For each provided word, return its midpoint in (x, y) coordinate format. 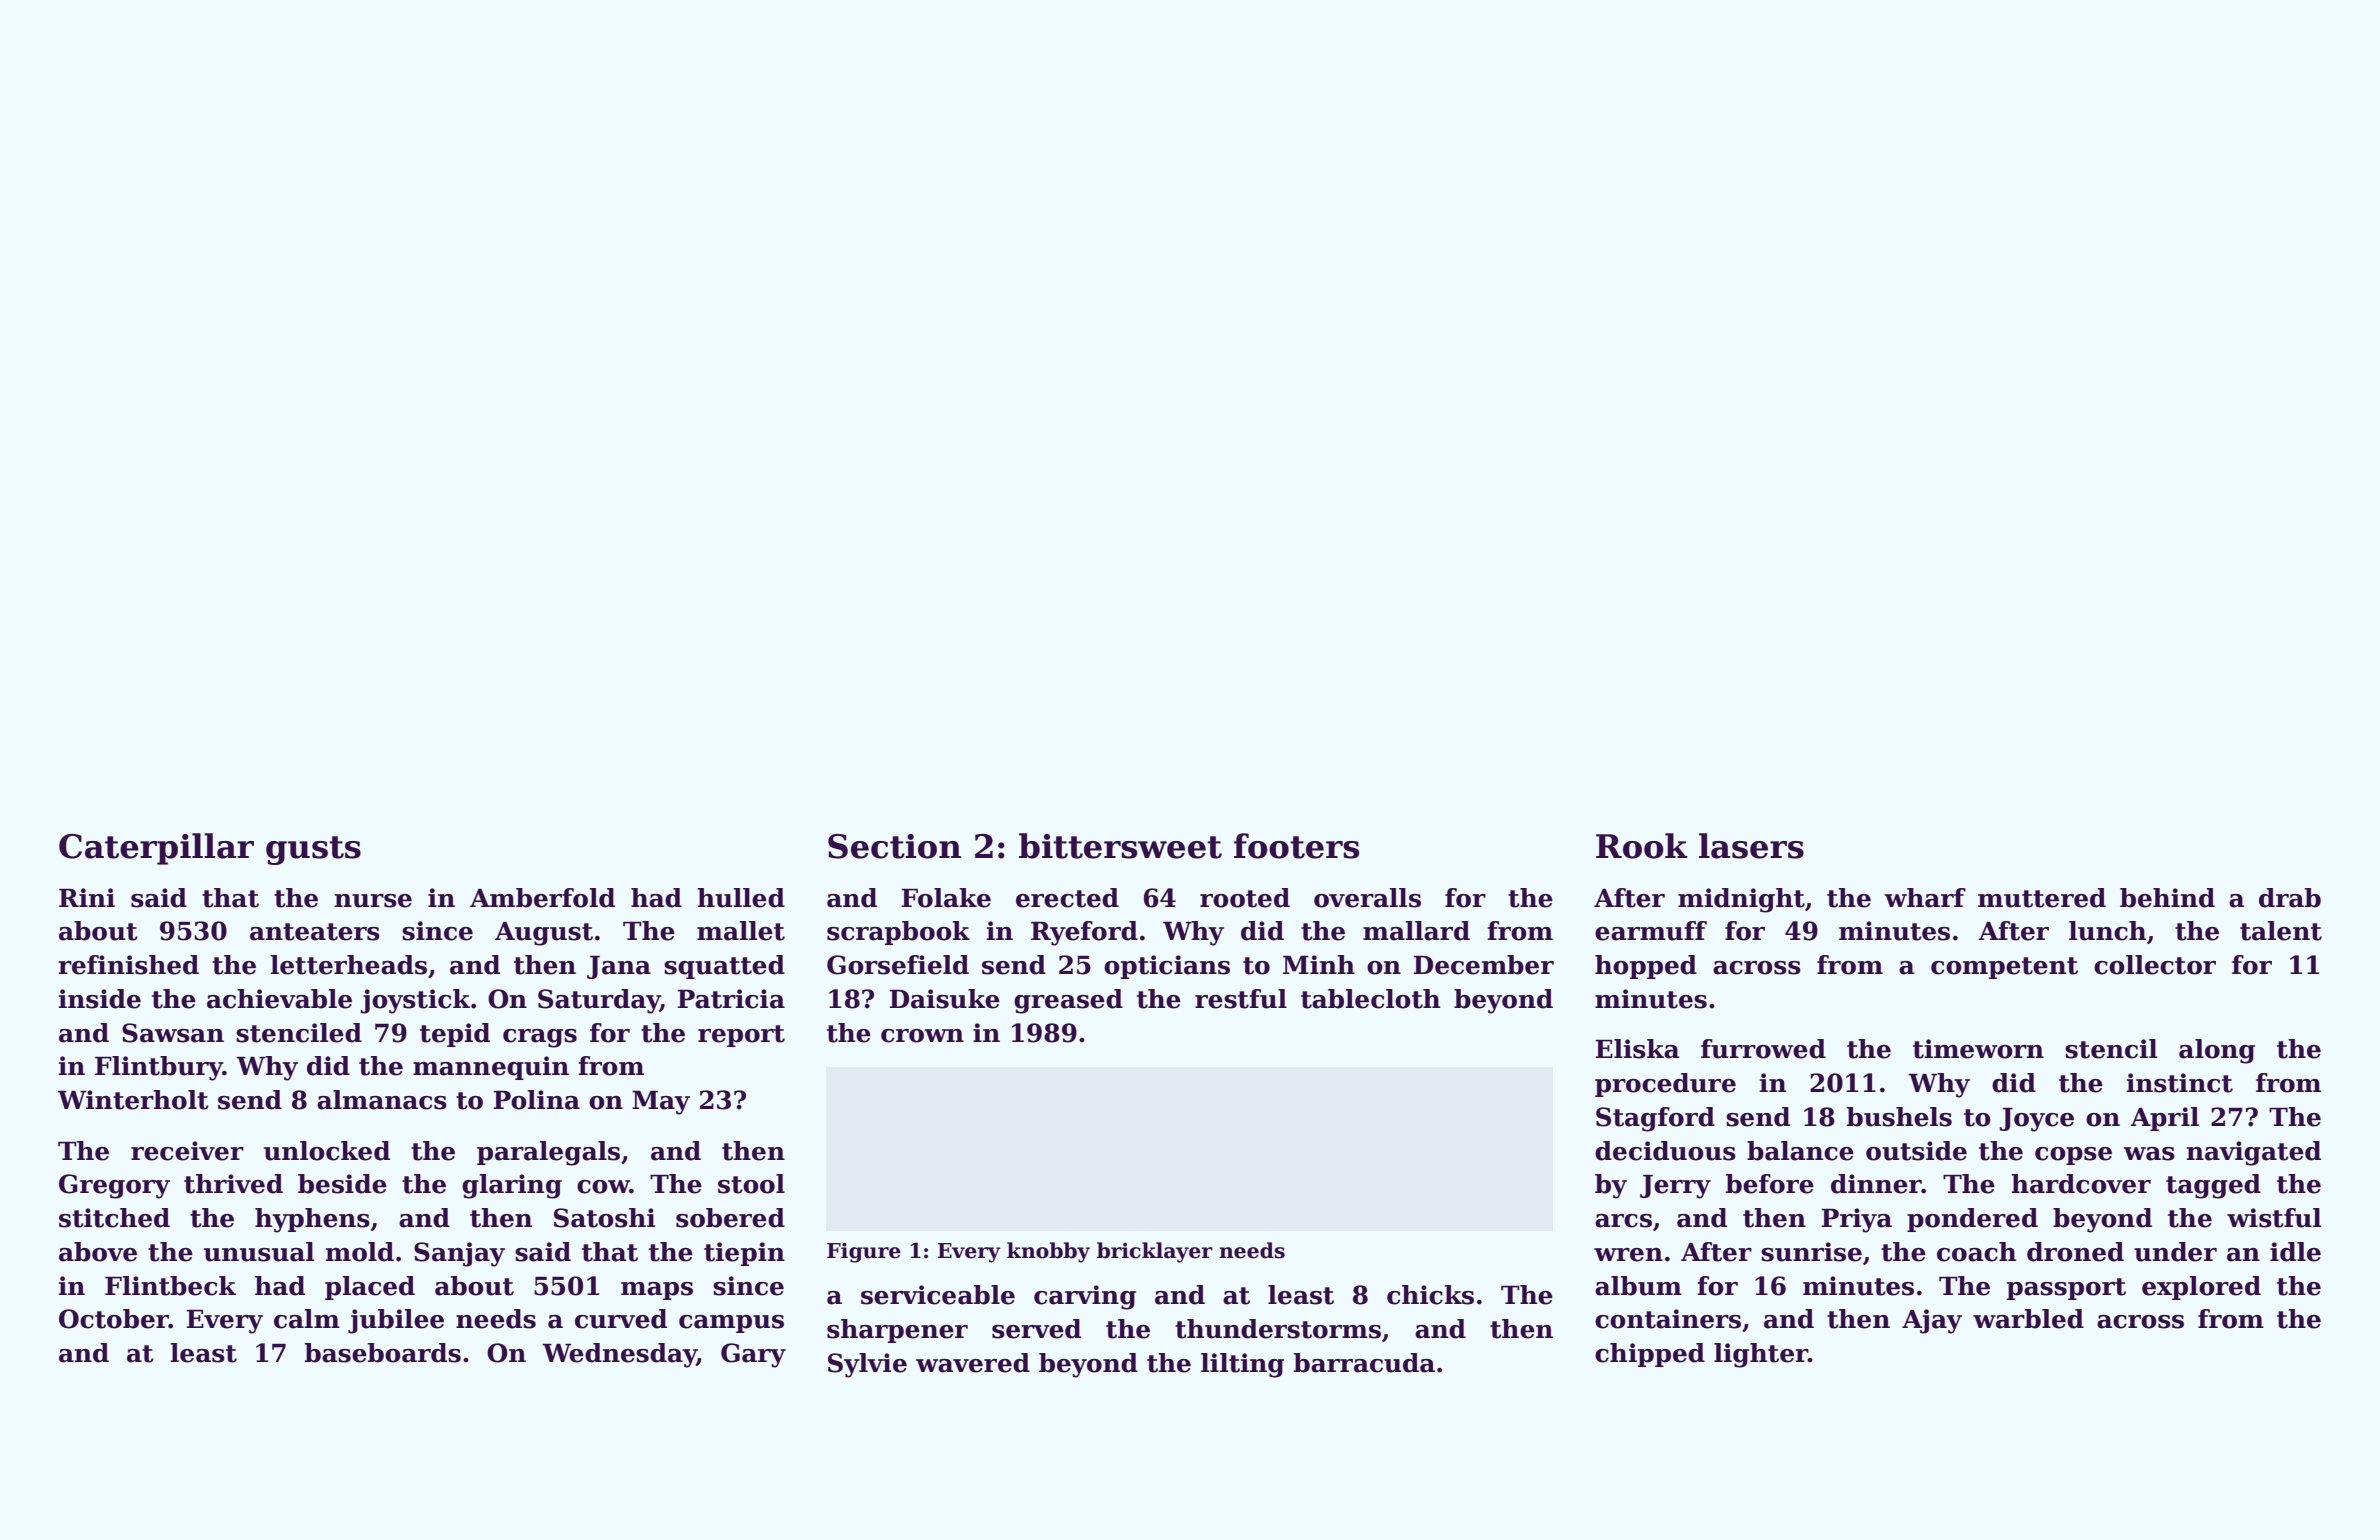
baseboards (383, 1353)
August (544, 934)
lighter (1761, 1355)
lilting (1242, 1365)
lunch (2107, 931)
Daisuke (944, 999)
